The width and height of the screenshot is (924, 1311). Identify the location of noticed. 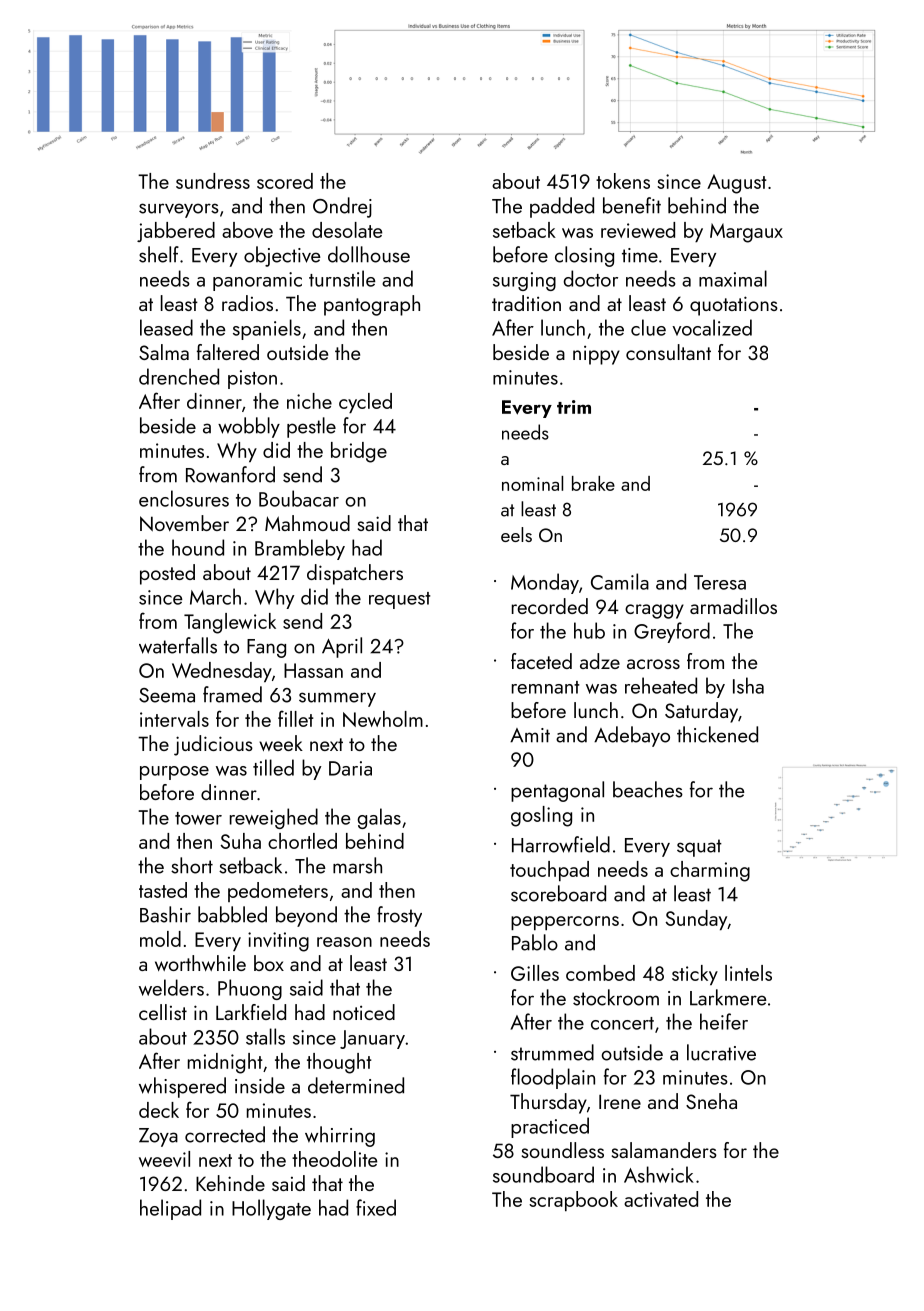
(364, 1012).
